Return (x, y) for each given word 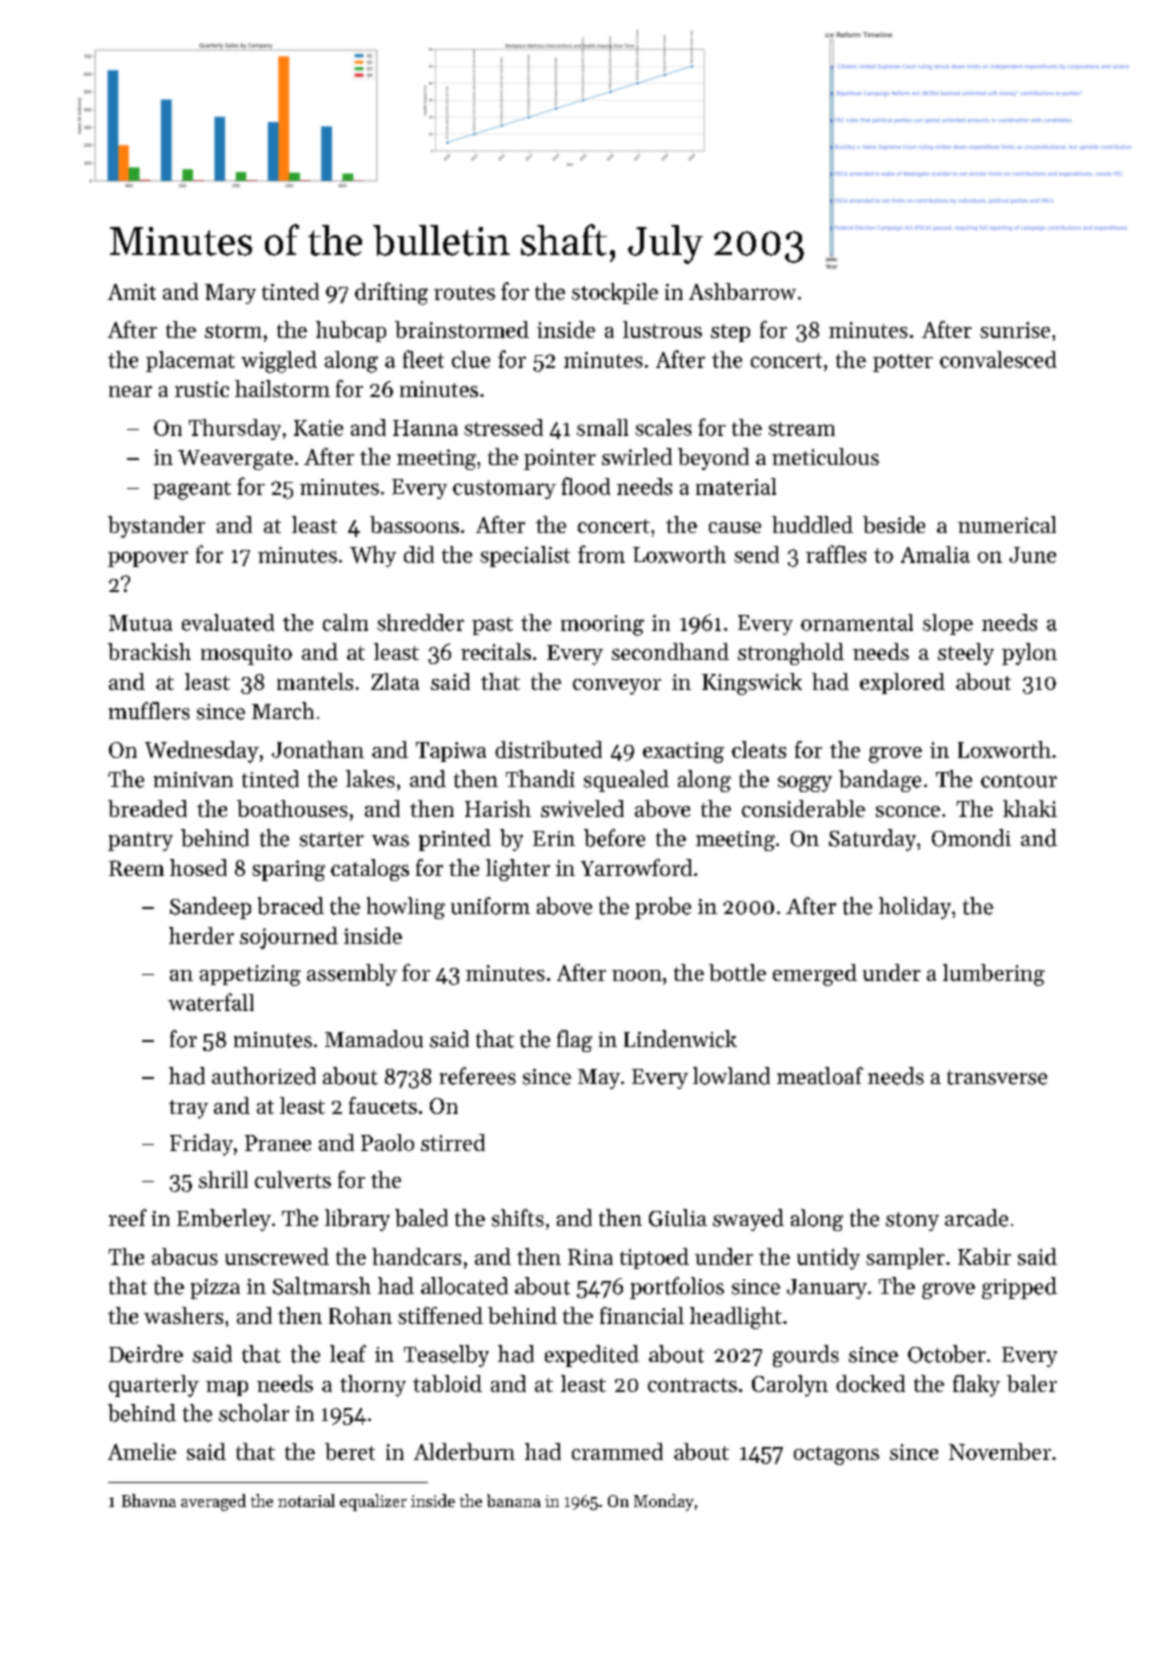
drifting (391, 293)
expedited (592, 1356)
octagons (836, 1455)
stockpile (615, 293)
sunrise (1015, 330)
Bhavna (149, 1500)
